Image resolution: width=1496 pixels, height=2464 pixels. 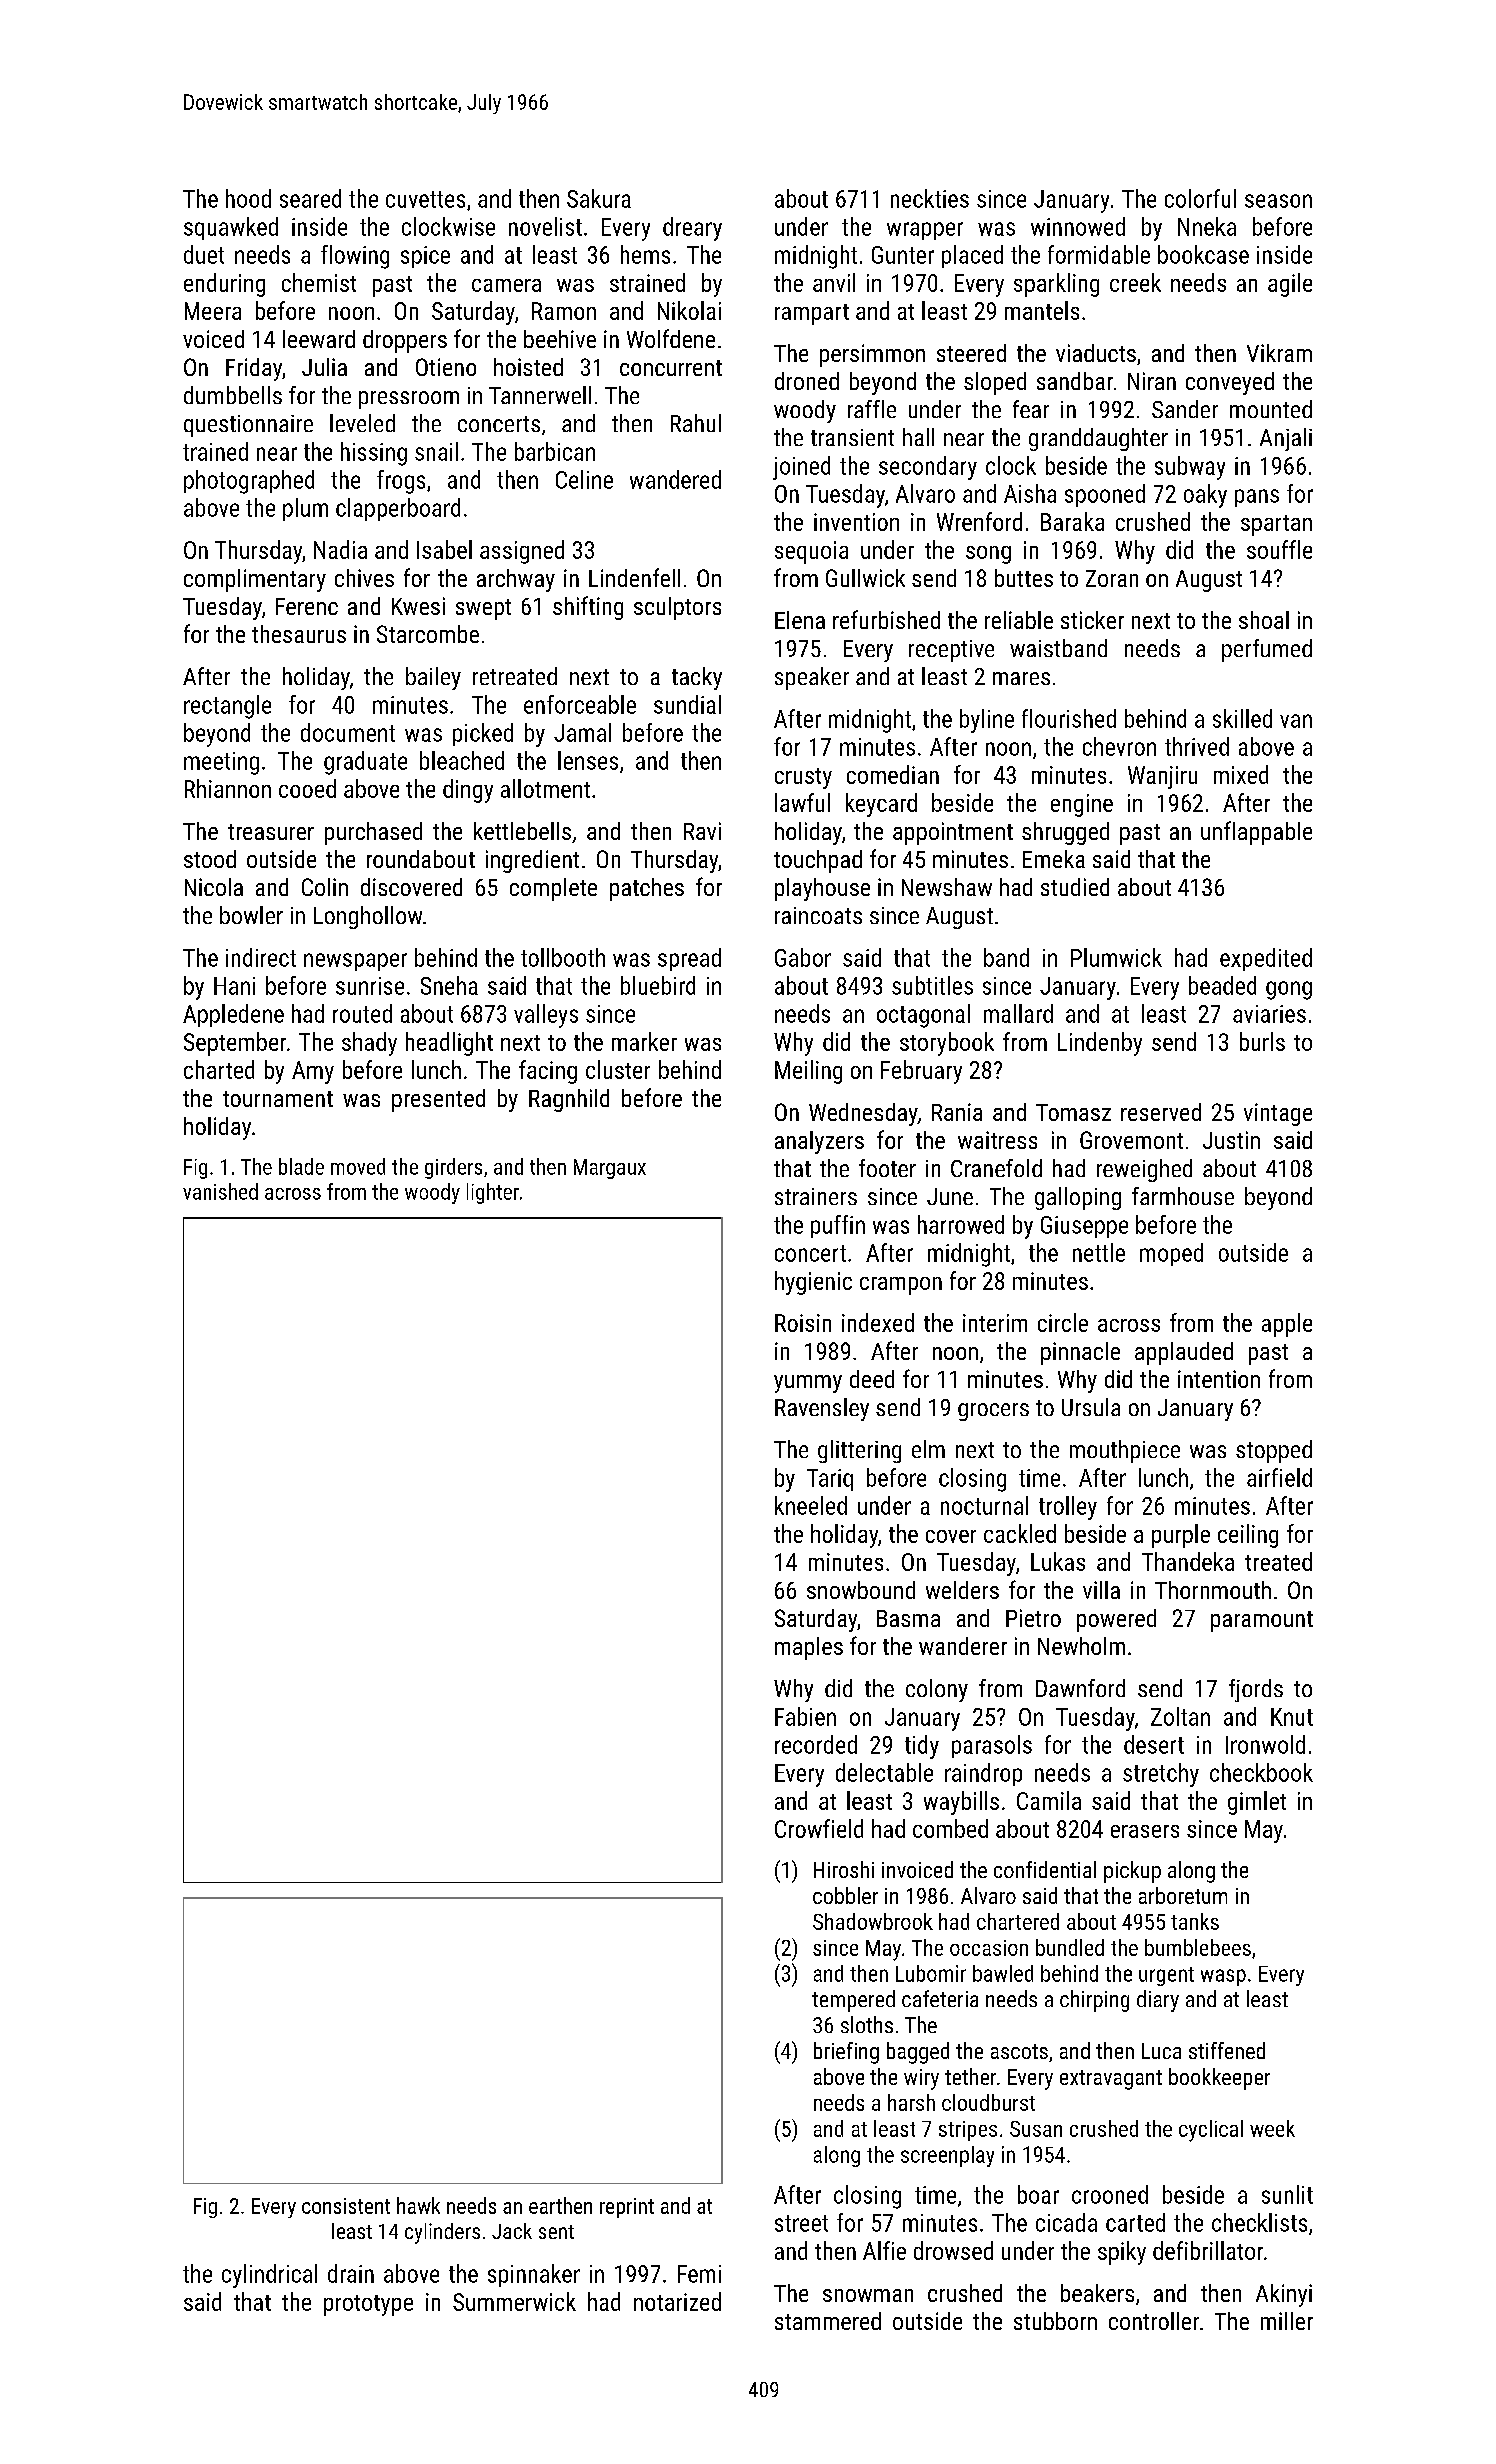 What do you see at coordinates (540, 395) in the screenshot?
I see `Tannerwell` at bounding box center [540, 395].
